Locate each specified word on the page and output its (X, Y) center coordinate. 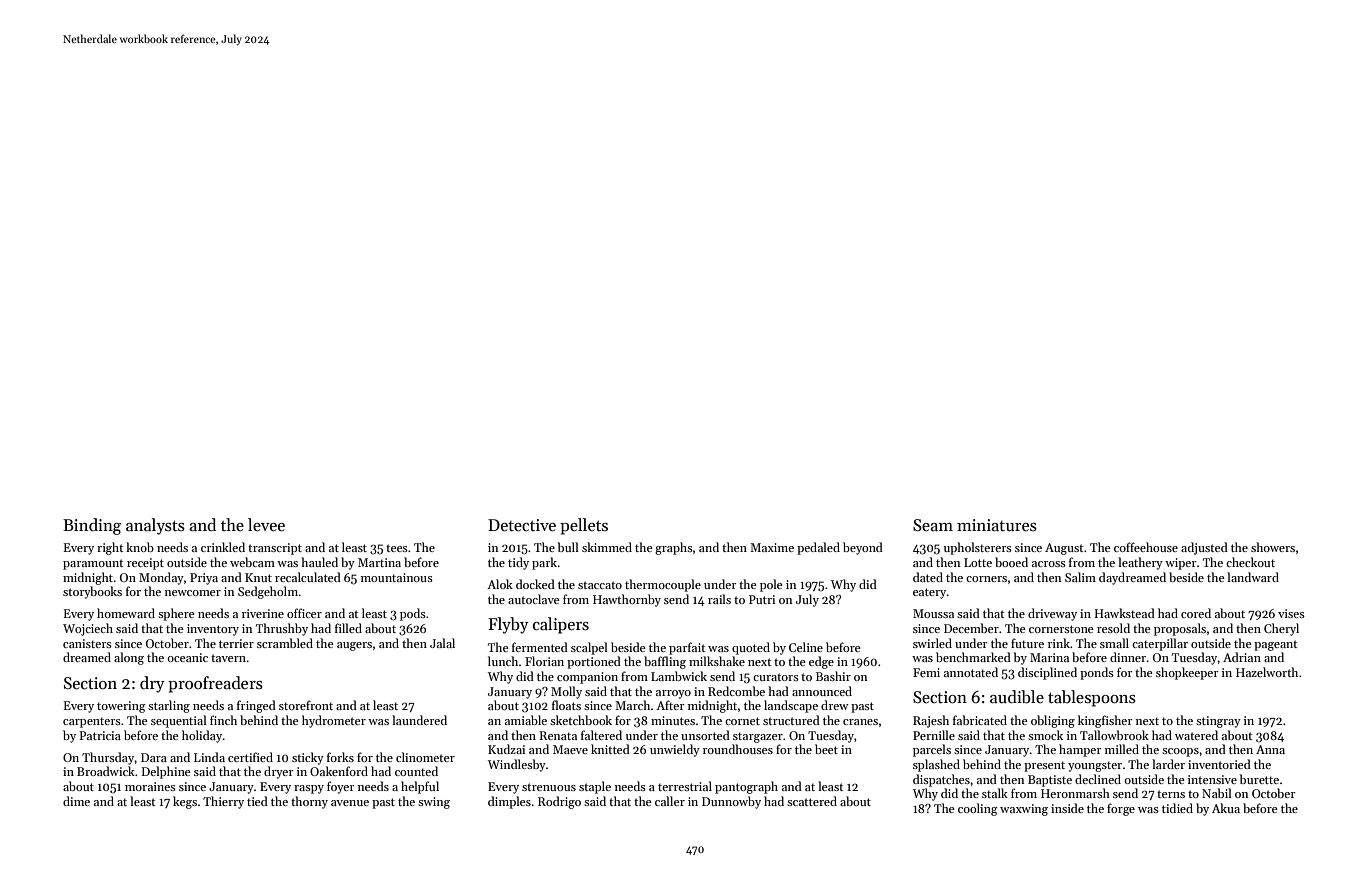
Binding (92, 526)
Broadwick (106, 771)
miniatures (997, 525)
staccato (600, 585)
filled (348, 628)
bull (568, 547)
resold (1113, 628)
